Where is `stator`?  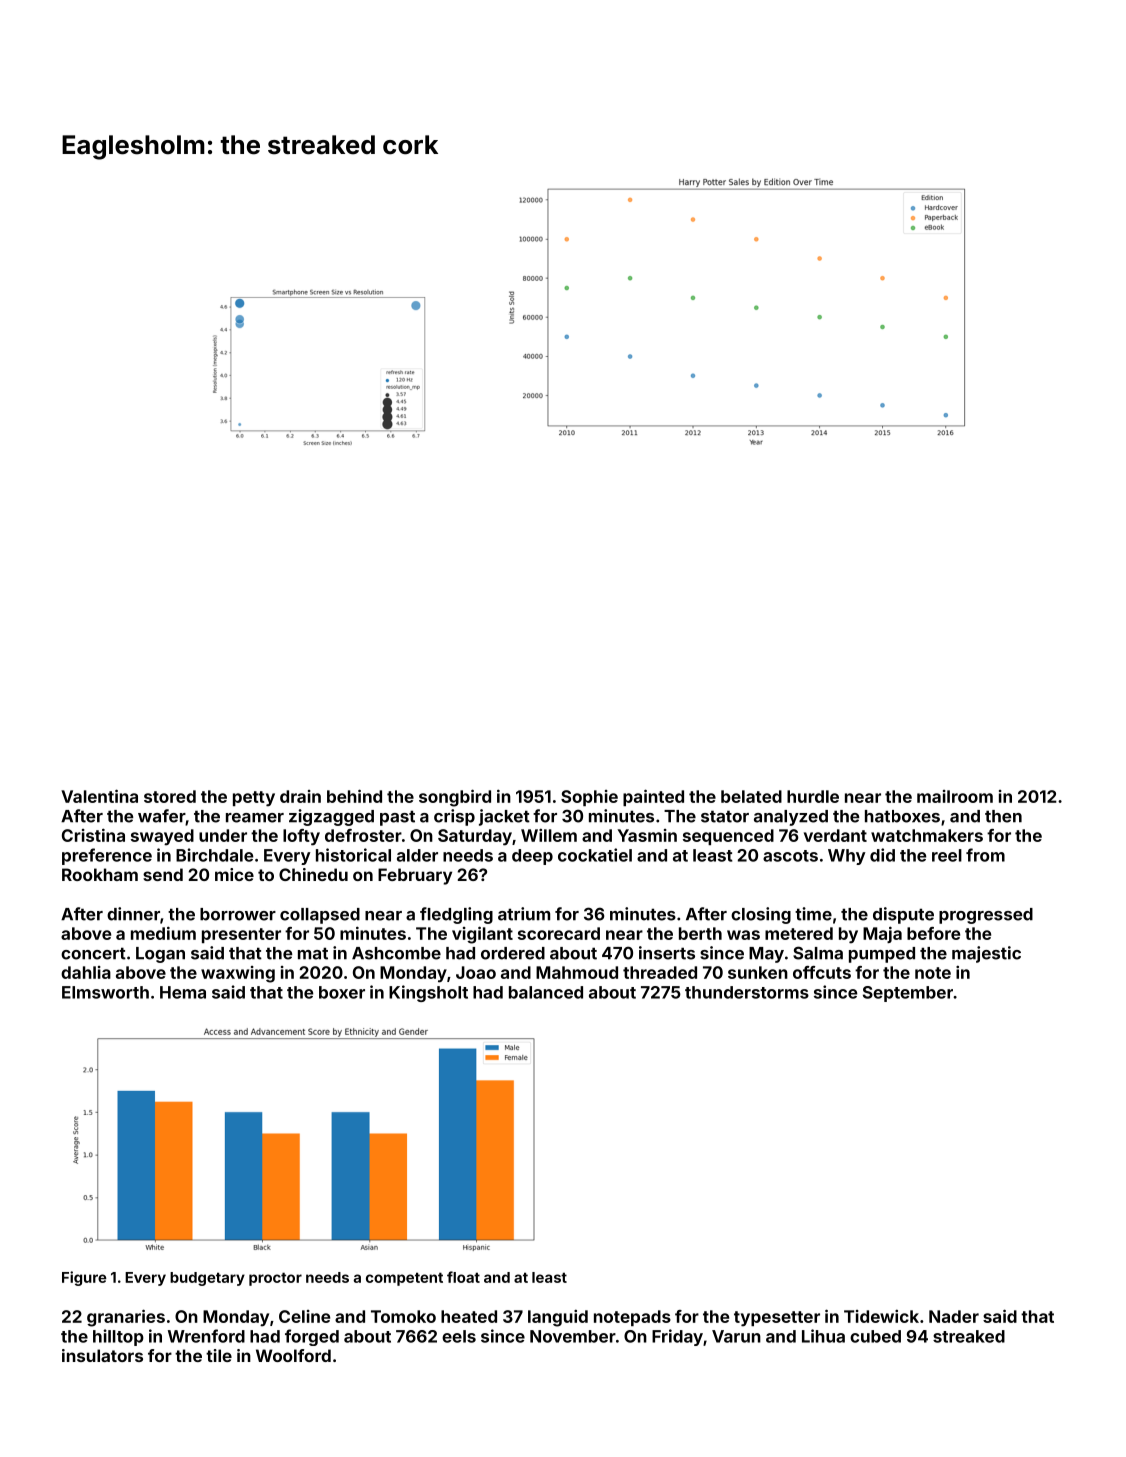
stator is located at coordinates (725, 816).
